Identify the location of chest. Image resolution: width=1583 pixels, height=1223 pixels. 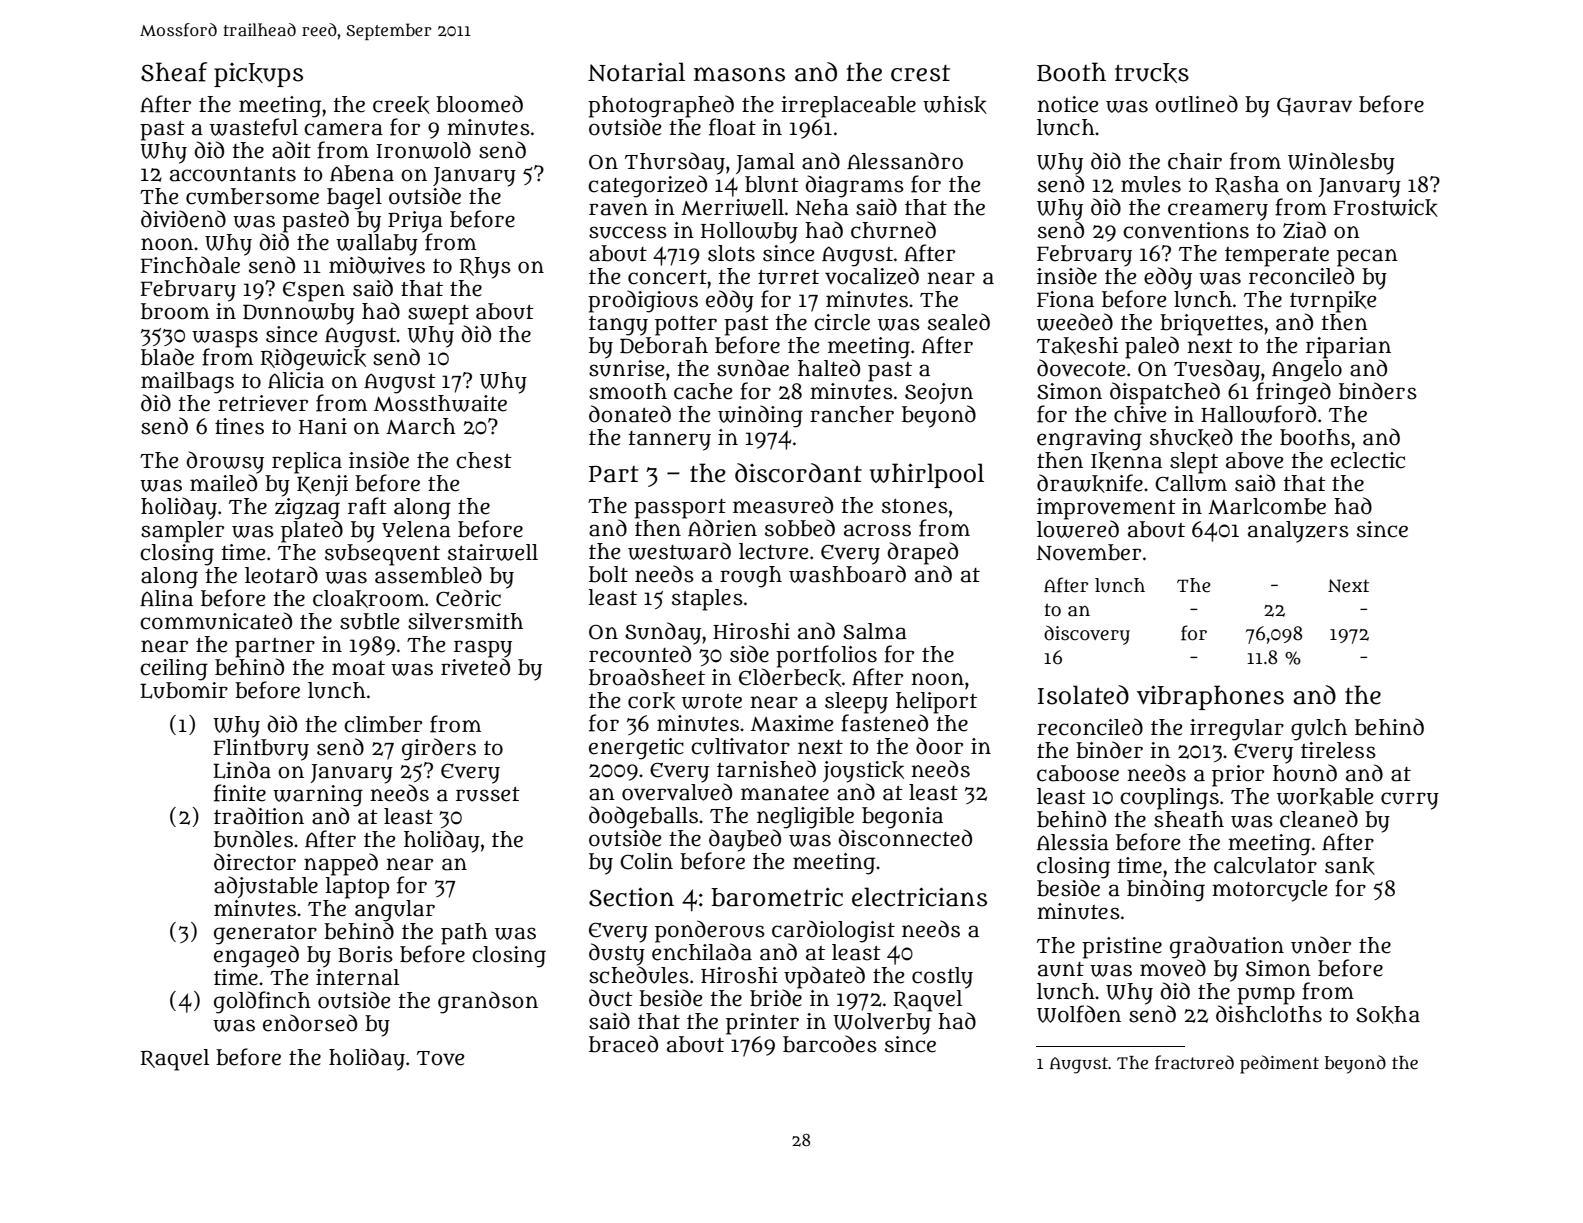
(484, 460).
